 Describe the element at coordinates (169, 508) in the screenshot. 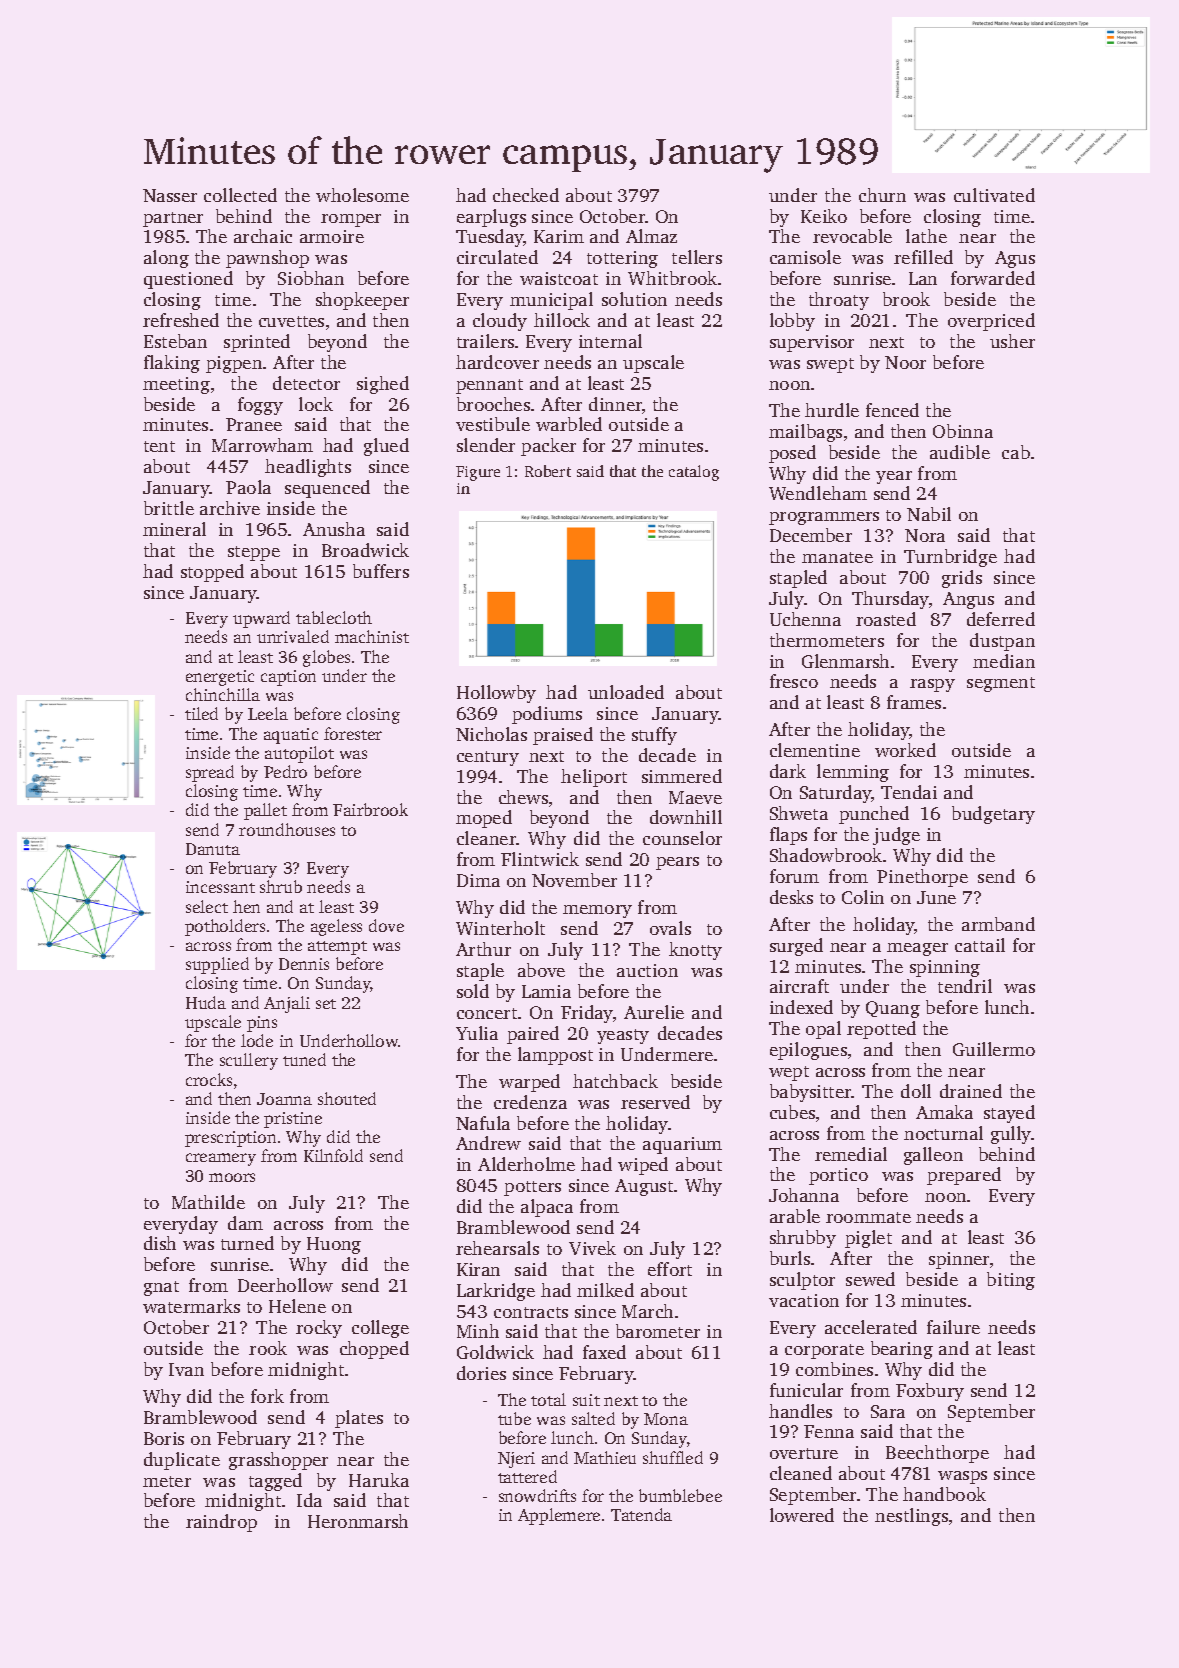

I see `brittle` at that location.
